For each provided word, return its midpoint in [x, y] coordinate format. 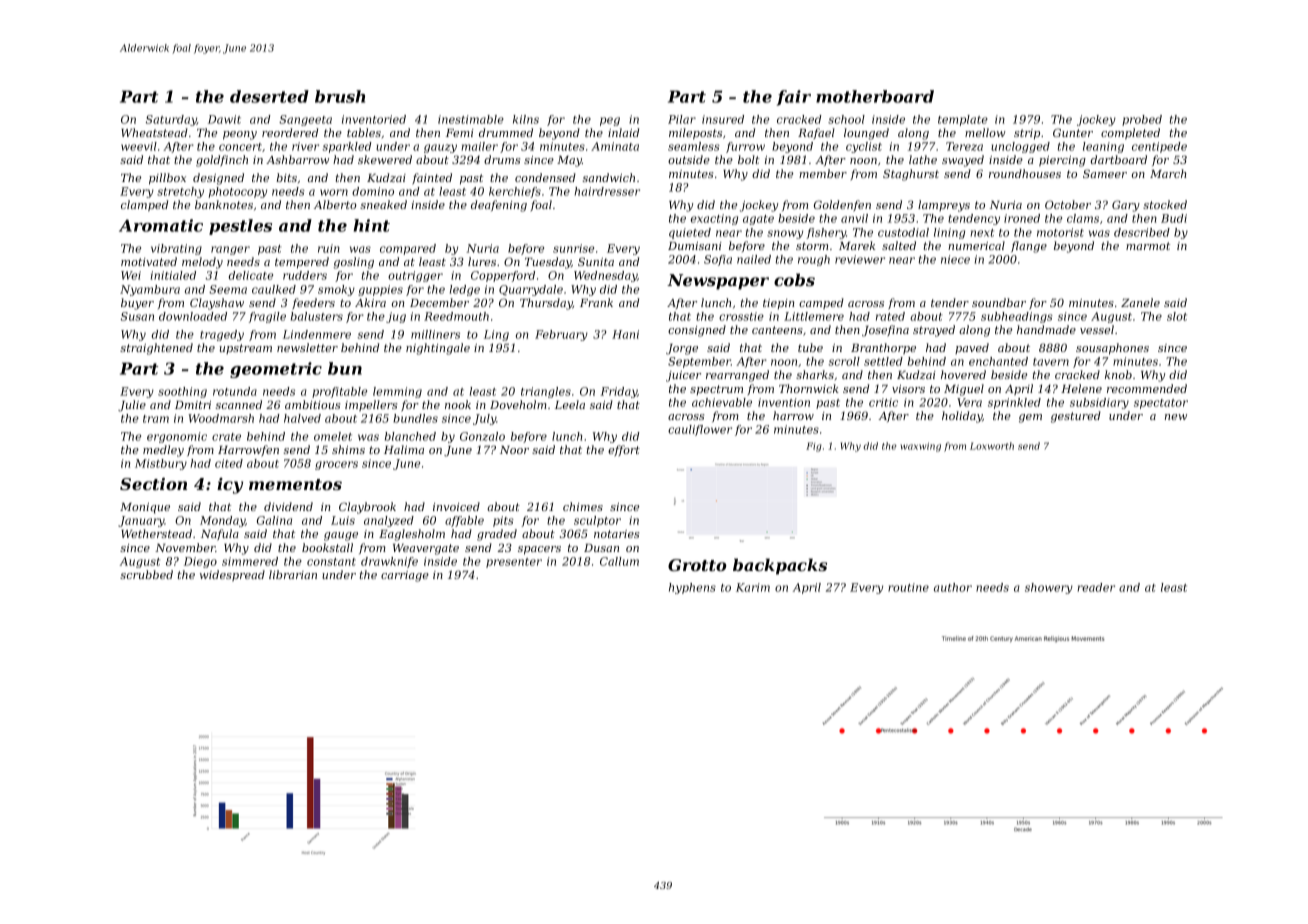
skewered [385, 159]
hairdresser [607, 191]
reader [1096, 587]
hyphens [692, 588]
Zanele [1140, 302]
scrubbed [146, 574]
